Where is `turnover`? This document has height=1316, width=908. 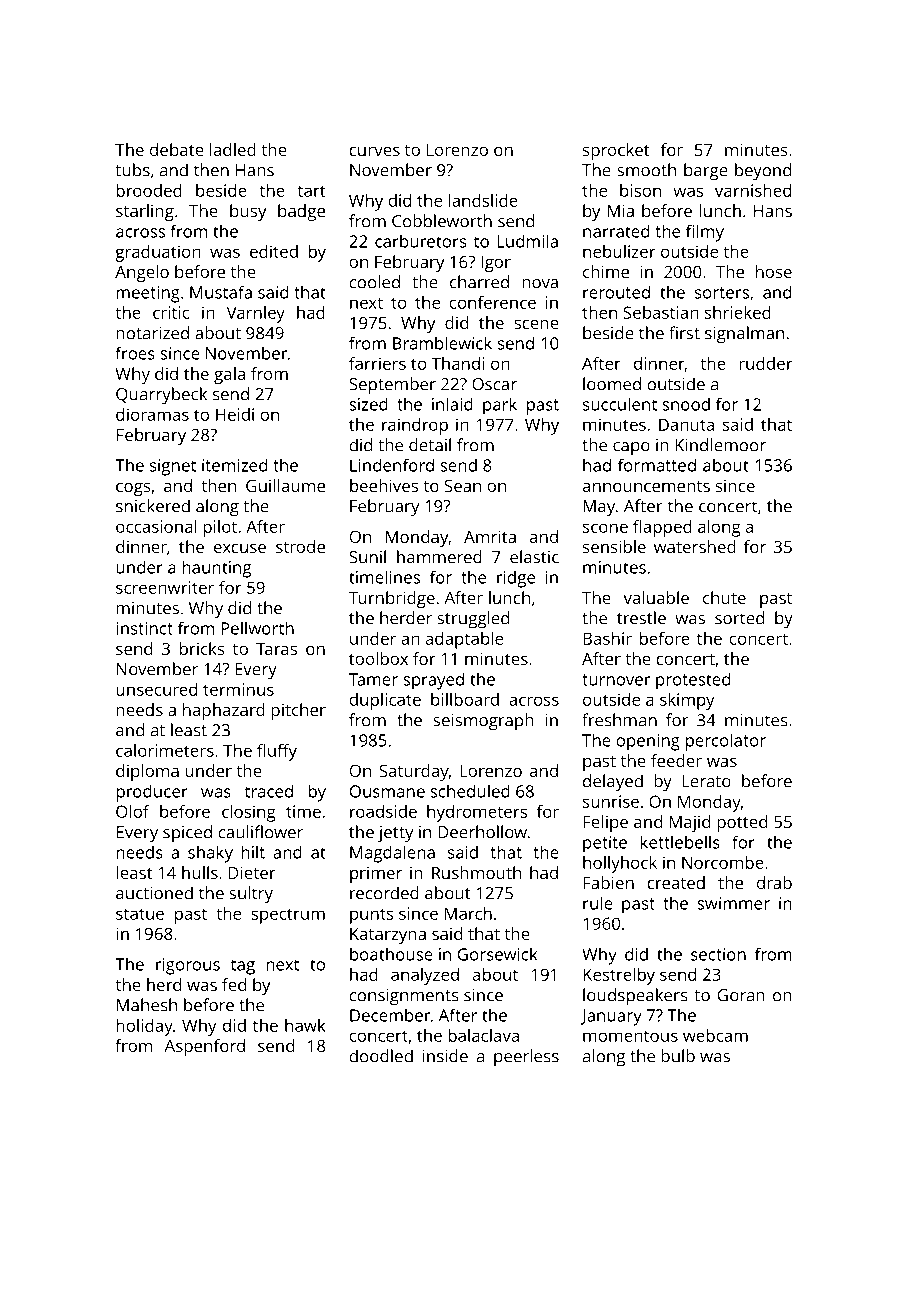
turnover is located at coordinates (616, 680).
